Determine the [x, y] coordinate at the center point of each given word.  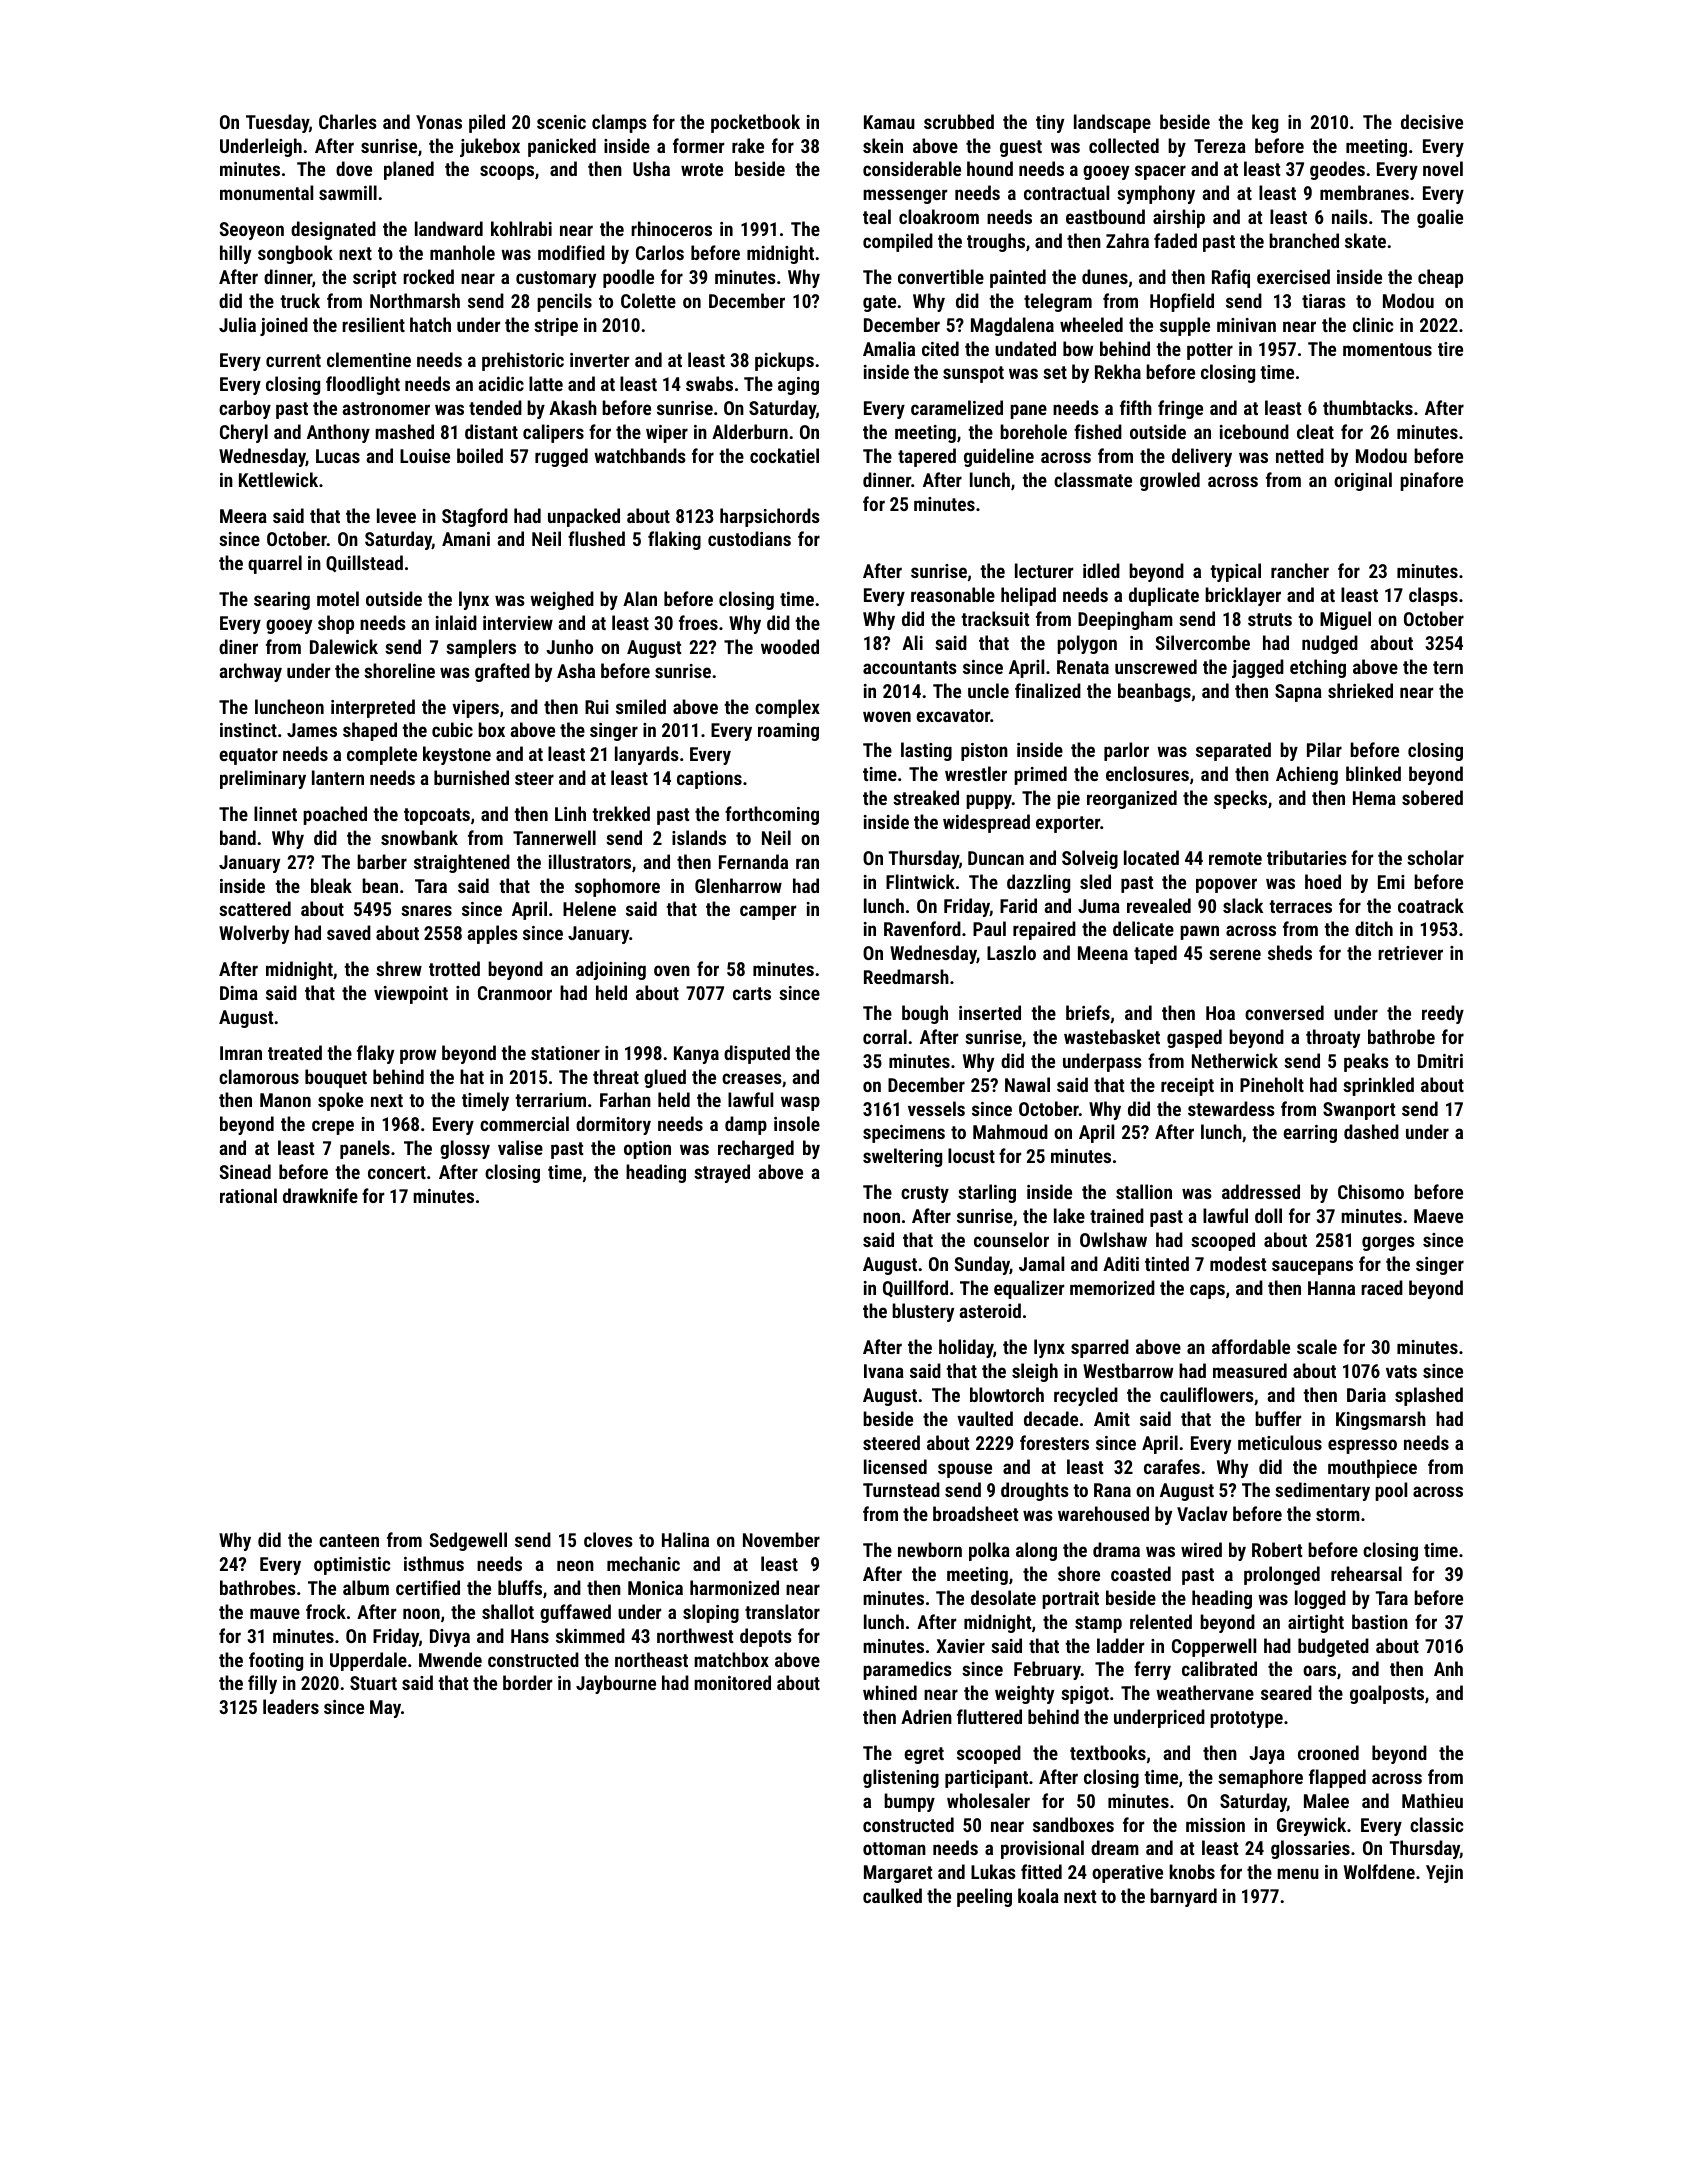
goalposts [1387, 1694]
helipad [1028, 596]
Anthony [338, 433]
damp [746, 1125]
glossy [465, 1149]
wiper [667, 434]
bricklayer [1243, 596]
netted [1300, 455]
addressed [1261, 1191]
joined [284, 326]
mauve [275, 1613]
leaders [291, 1706]
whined [890, 1692]
